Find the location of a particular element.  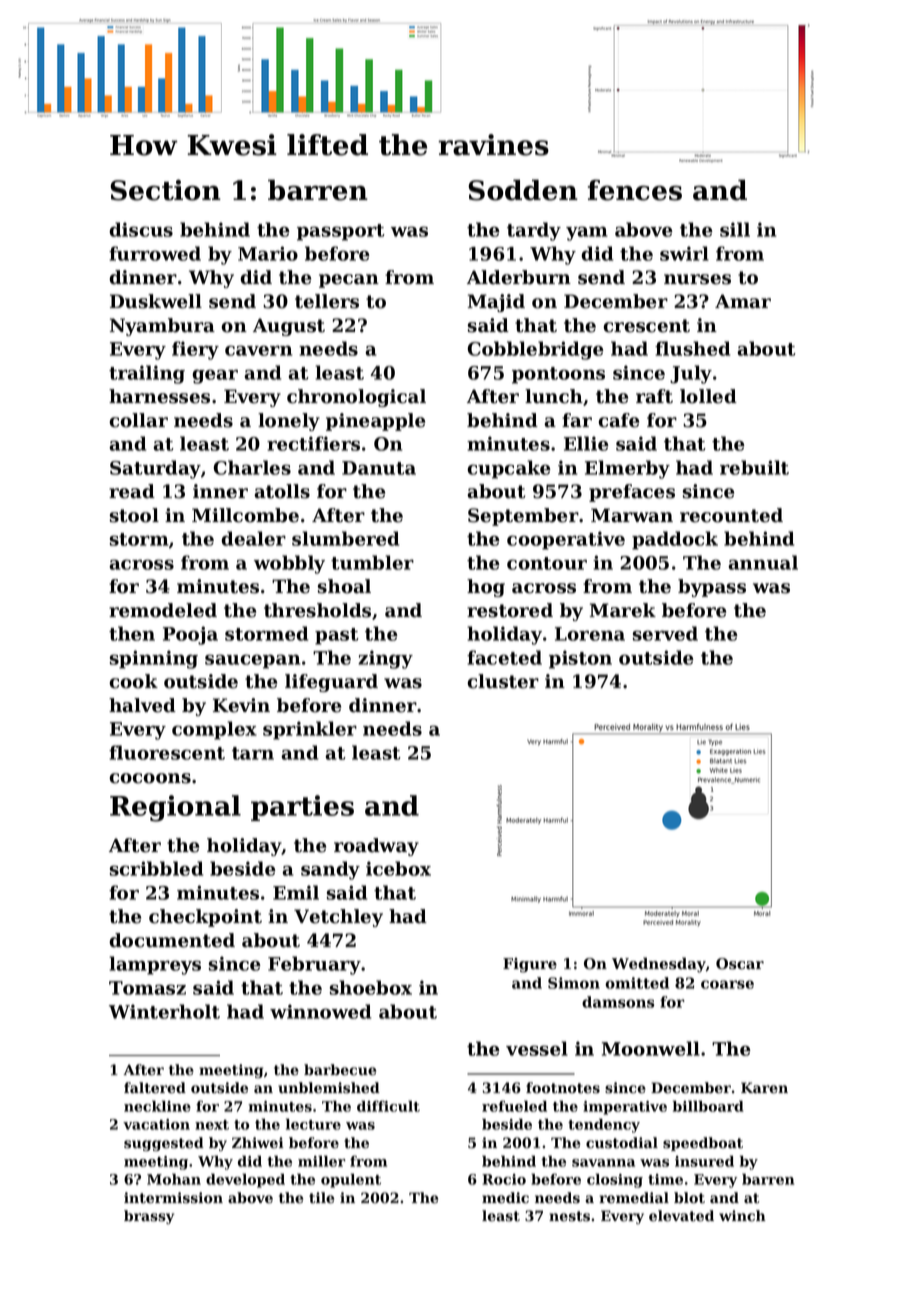

fences is located at coordinates (635, 190).
